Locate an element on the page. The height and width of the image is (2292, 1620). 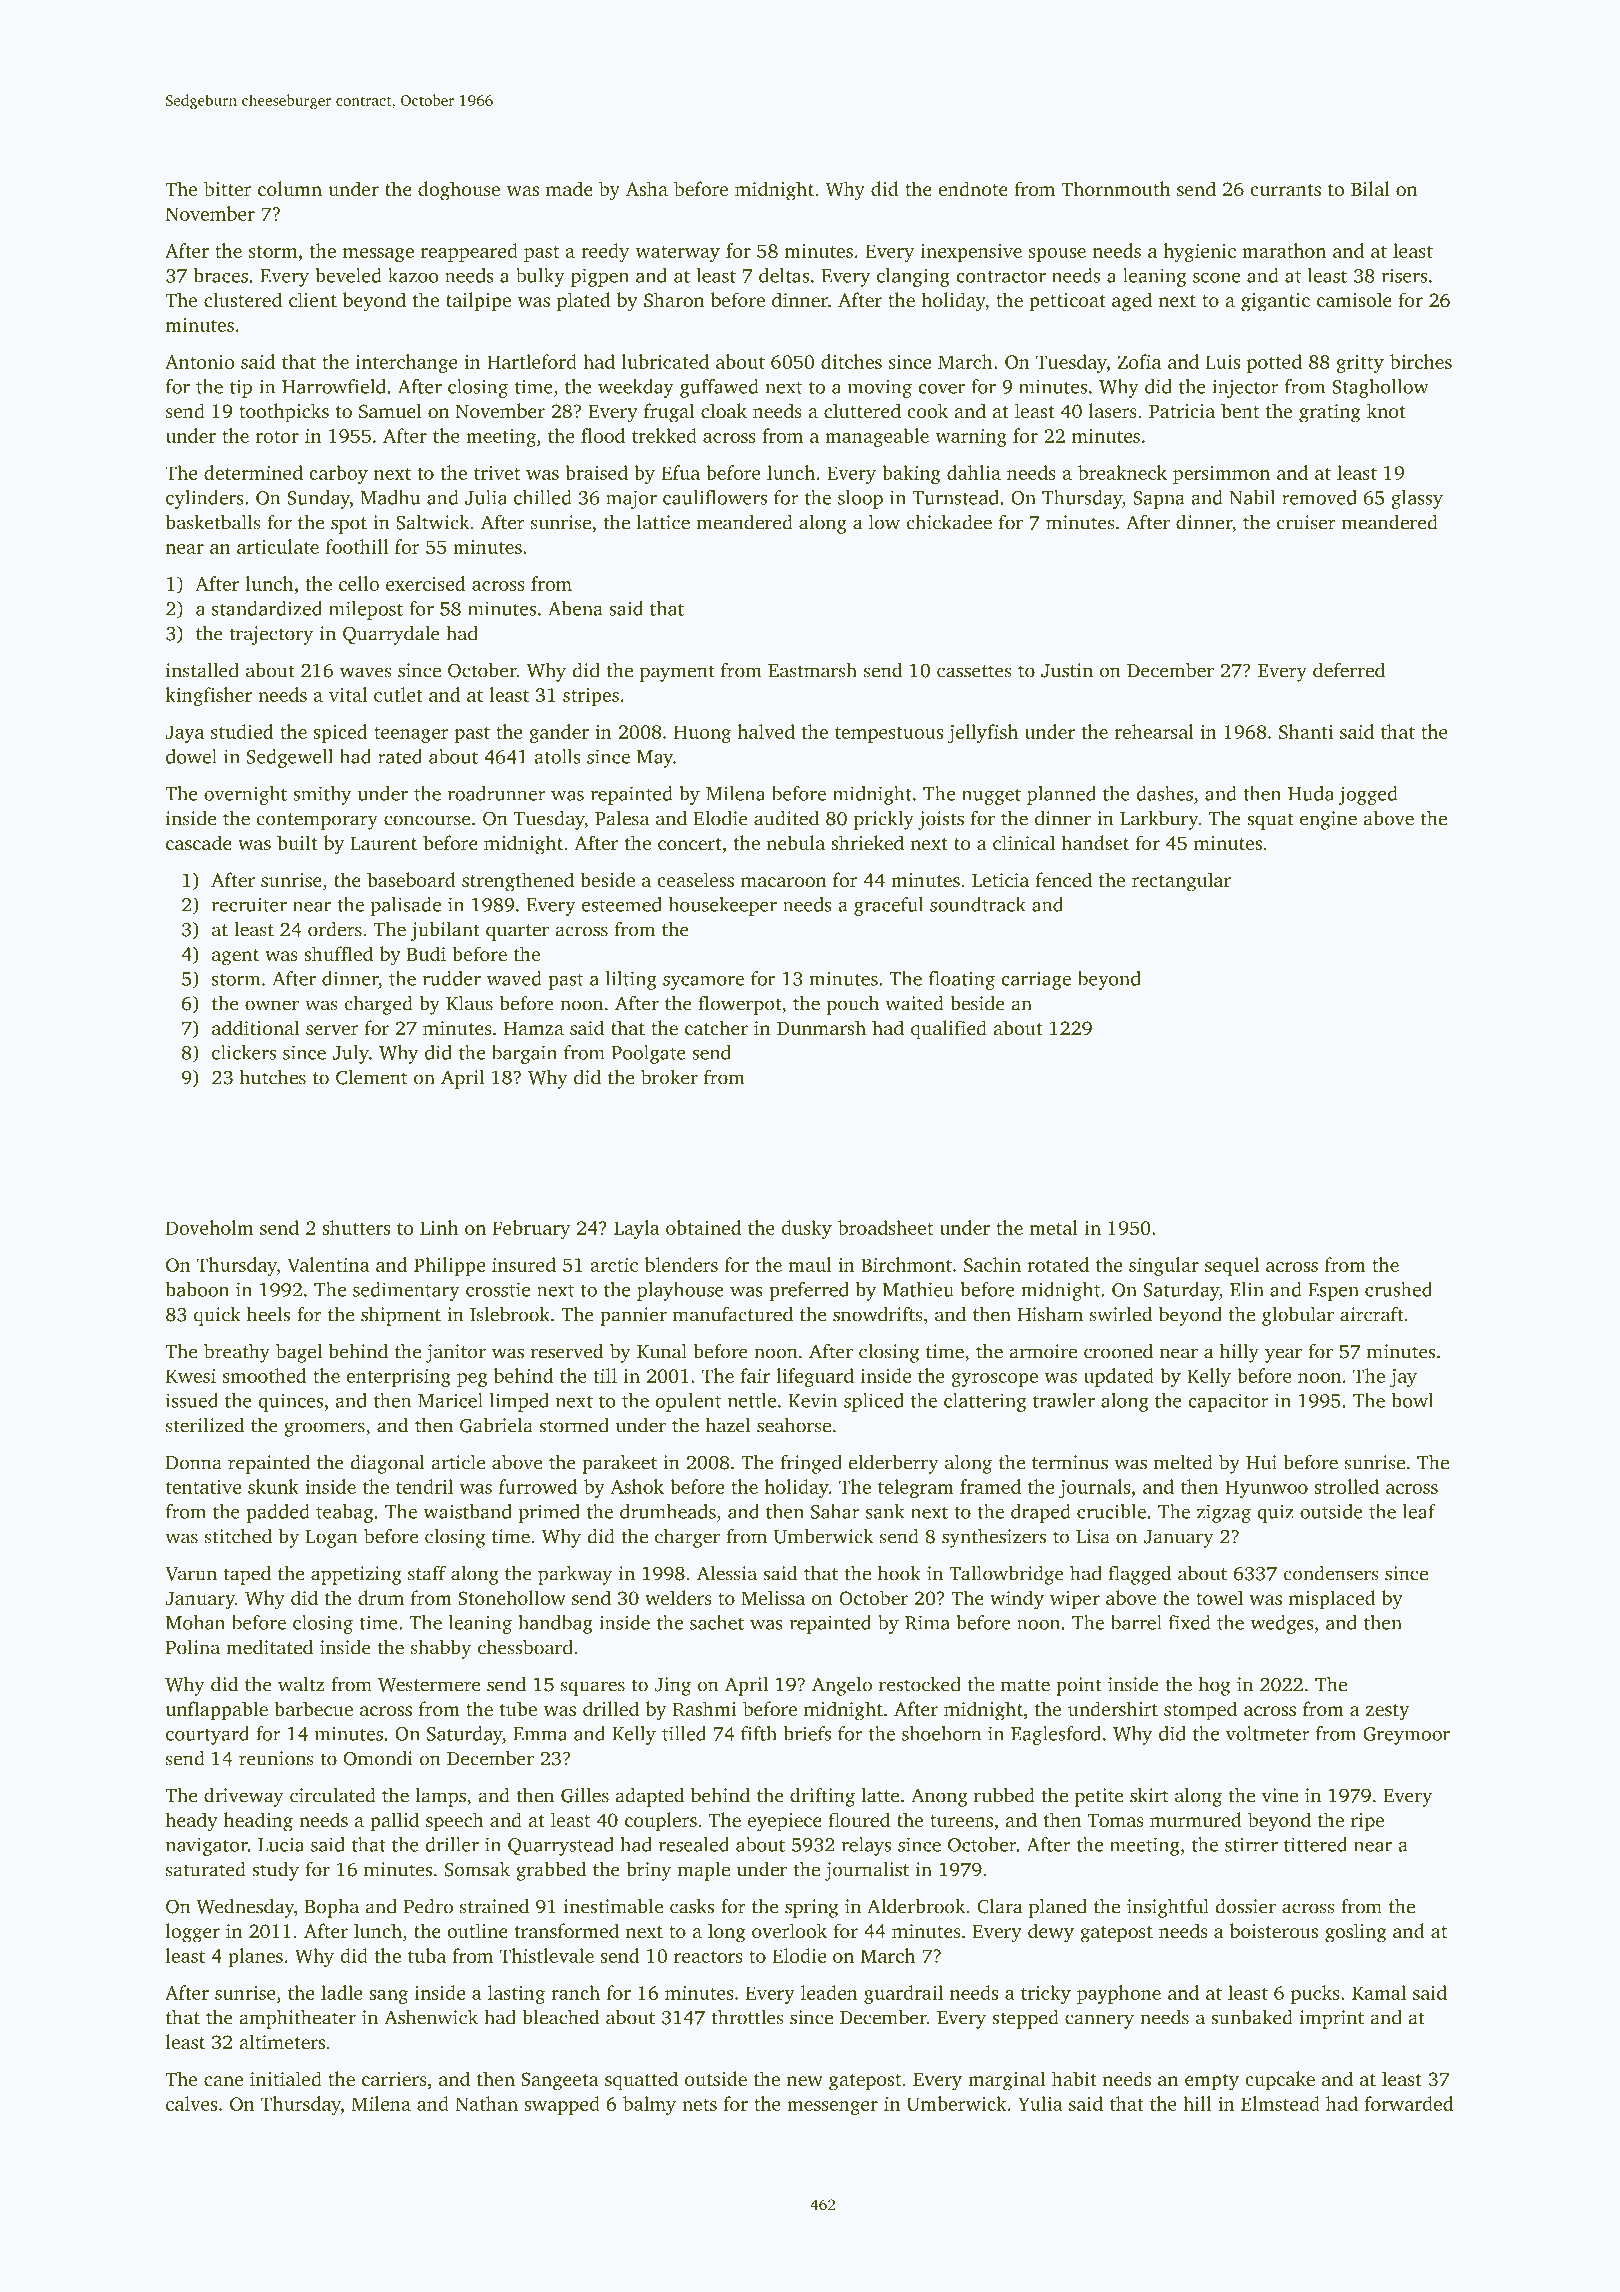
Klaus is located at coordinates (469, 1003).
